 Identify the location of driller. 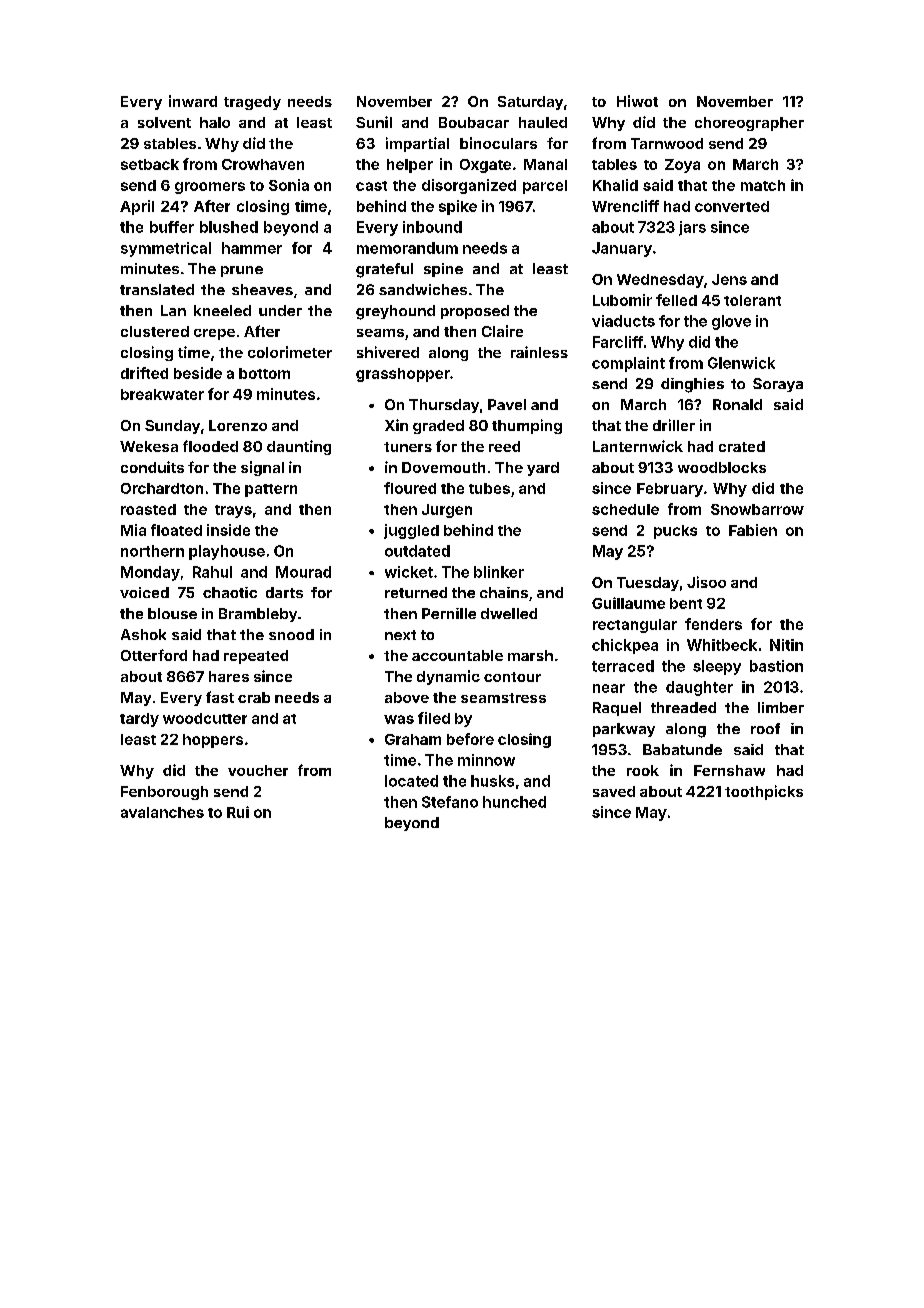
(674, 425).
